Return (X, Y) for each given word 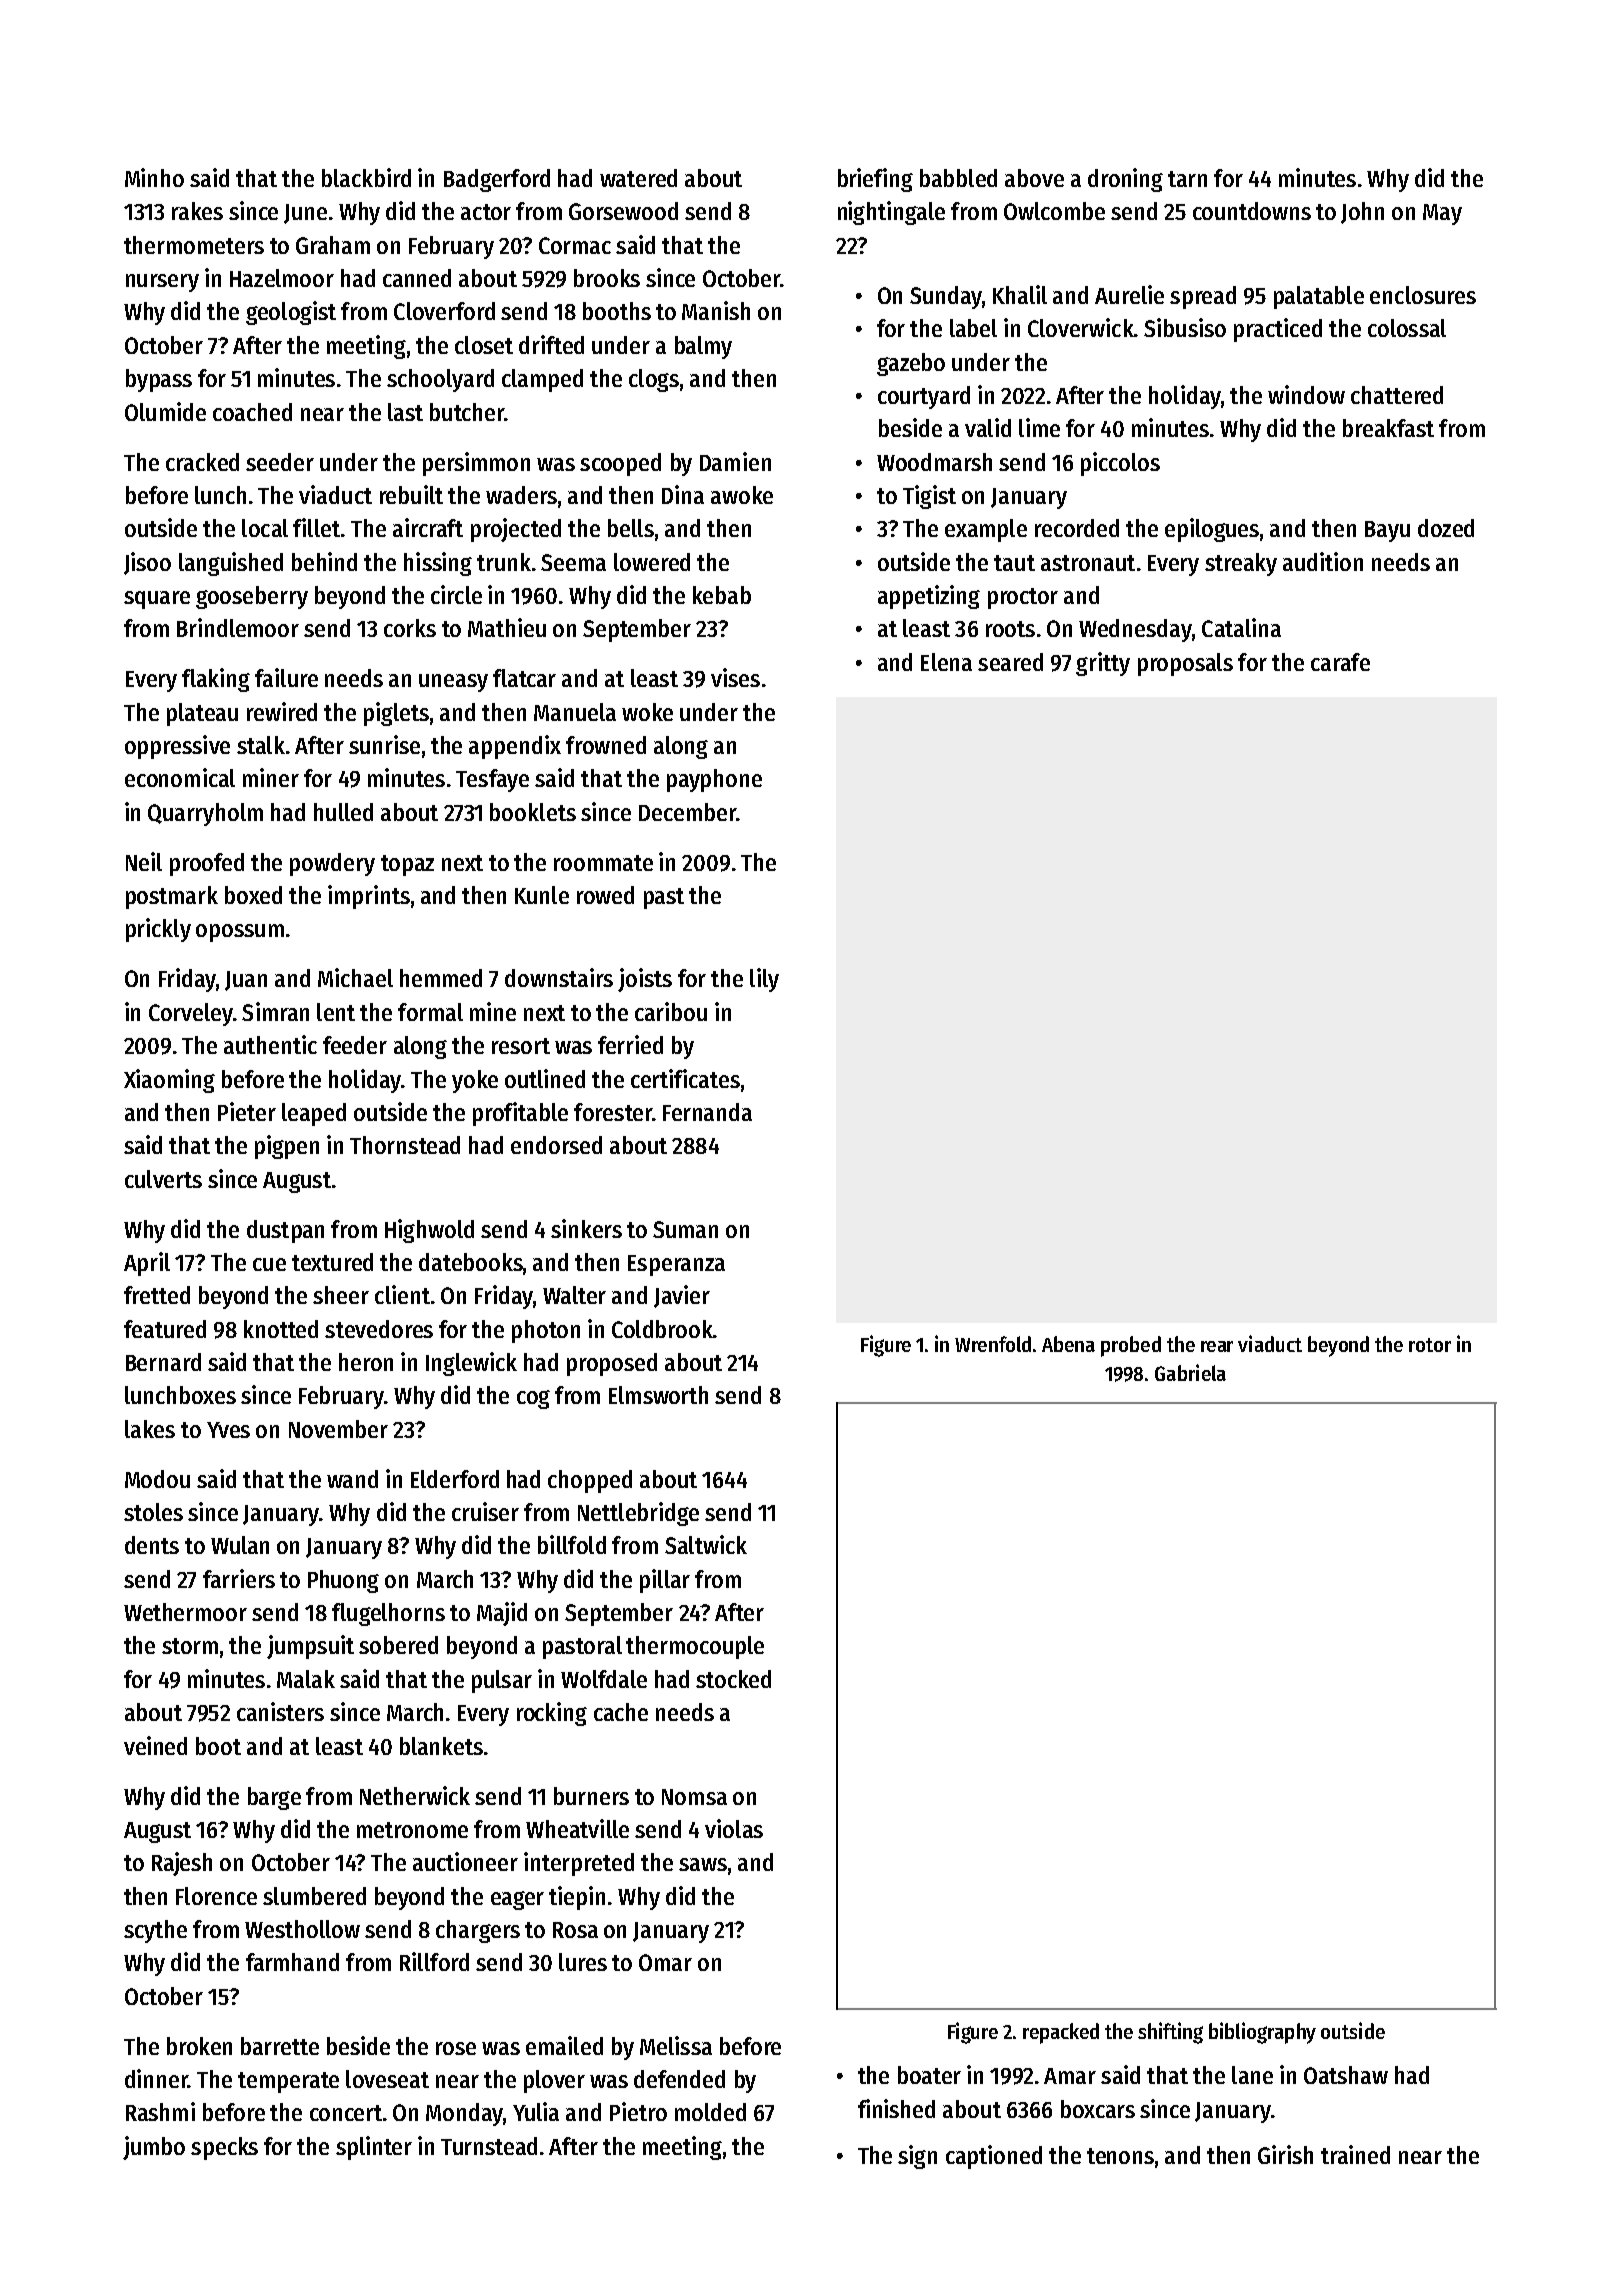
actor (486, 212)
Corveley (191, 1014)
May (1442, 214)
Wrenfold (993, 1344)
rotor (1430, 1345)
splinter (374, 2148)
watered (638, 178)
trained (1355, 2154)
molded (710, 2112)
